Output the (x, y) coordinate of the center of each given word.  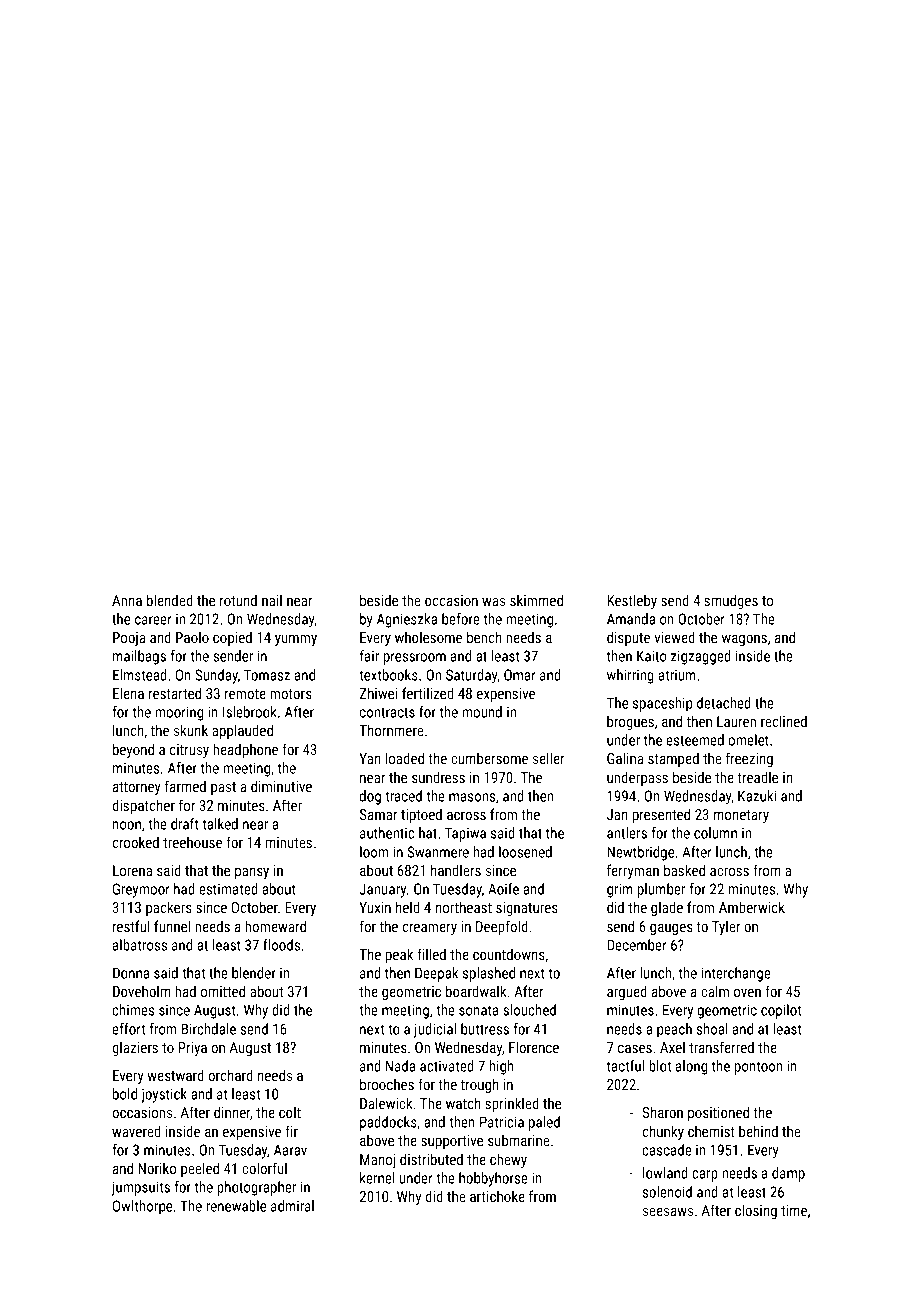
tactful (625, 1066)
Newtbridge (640, 853)
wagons (744, 640)
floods (281, 945)
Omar (520, 675)
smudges (731, 601)
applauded (242, 731)
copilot (781, 1011)
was (493, 602)
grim (620, 890)
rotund (238, 600)
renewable (236, 1206)
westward (175, 1075)
